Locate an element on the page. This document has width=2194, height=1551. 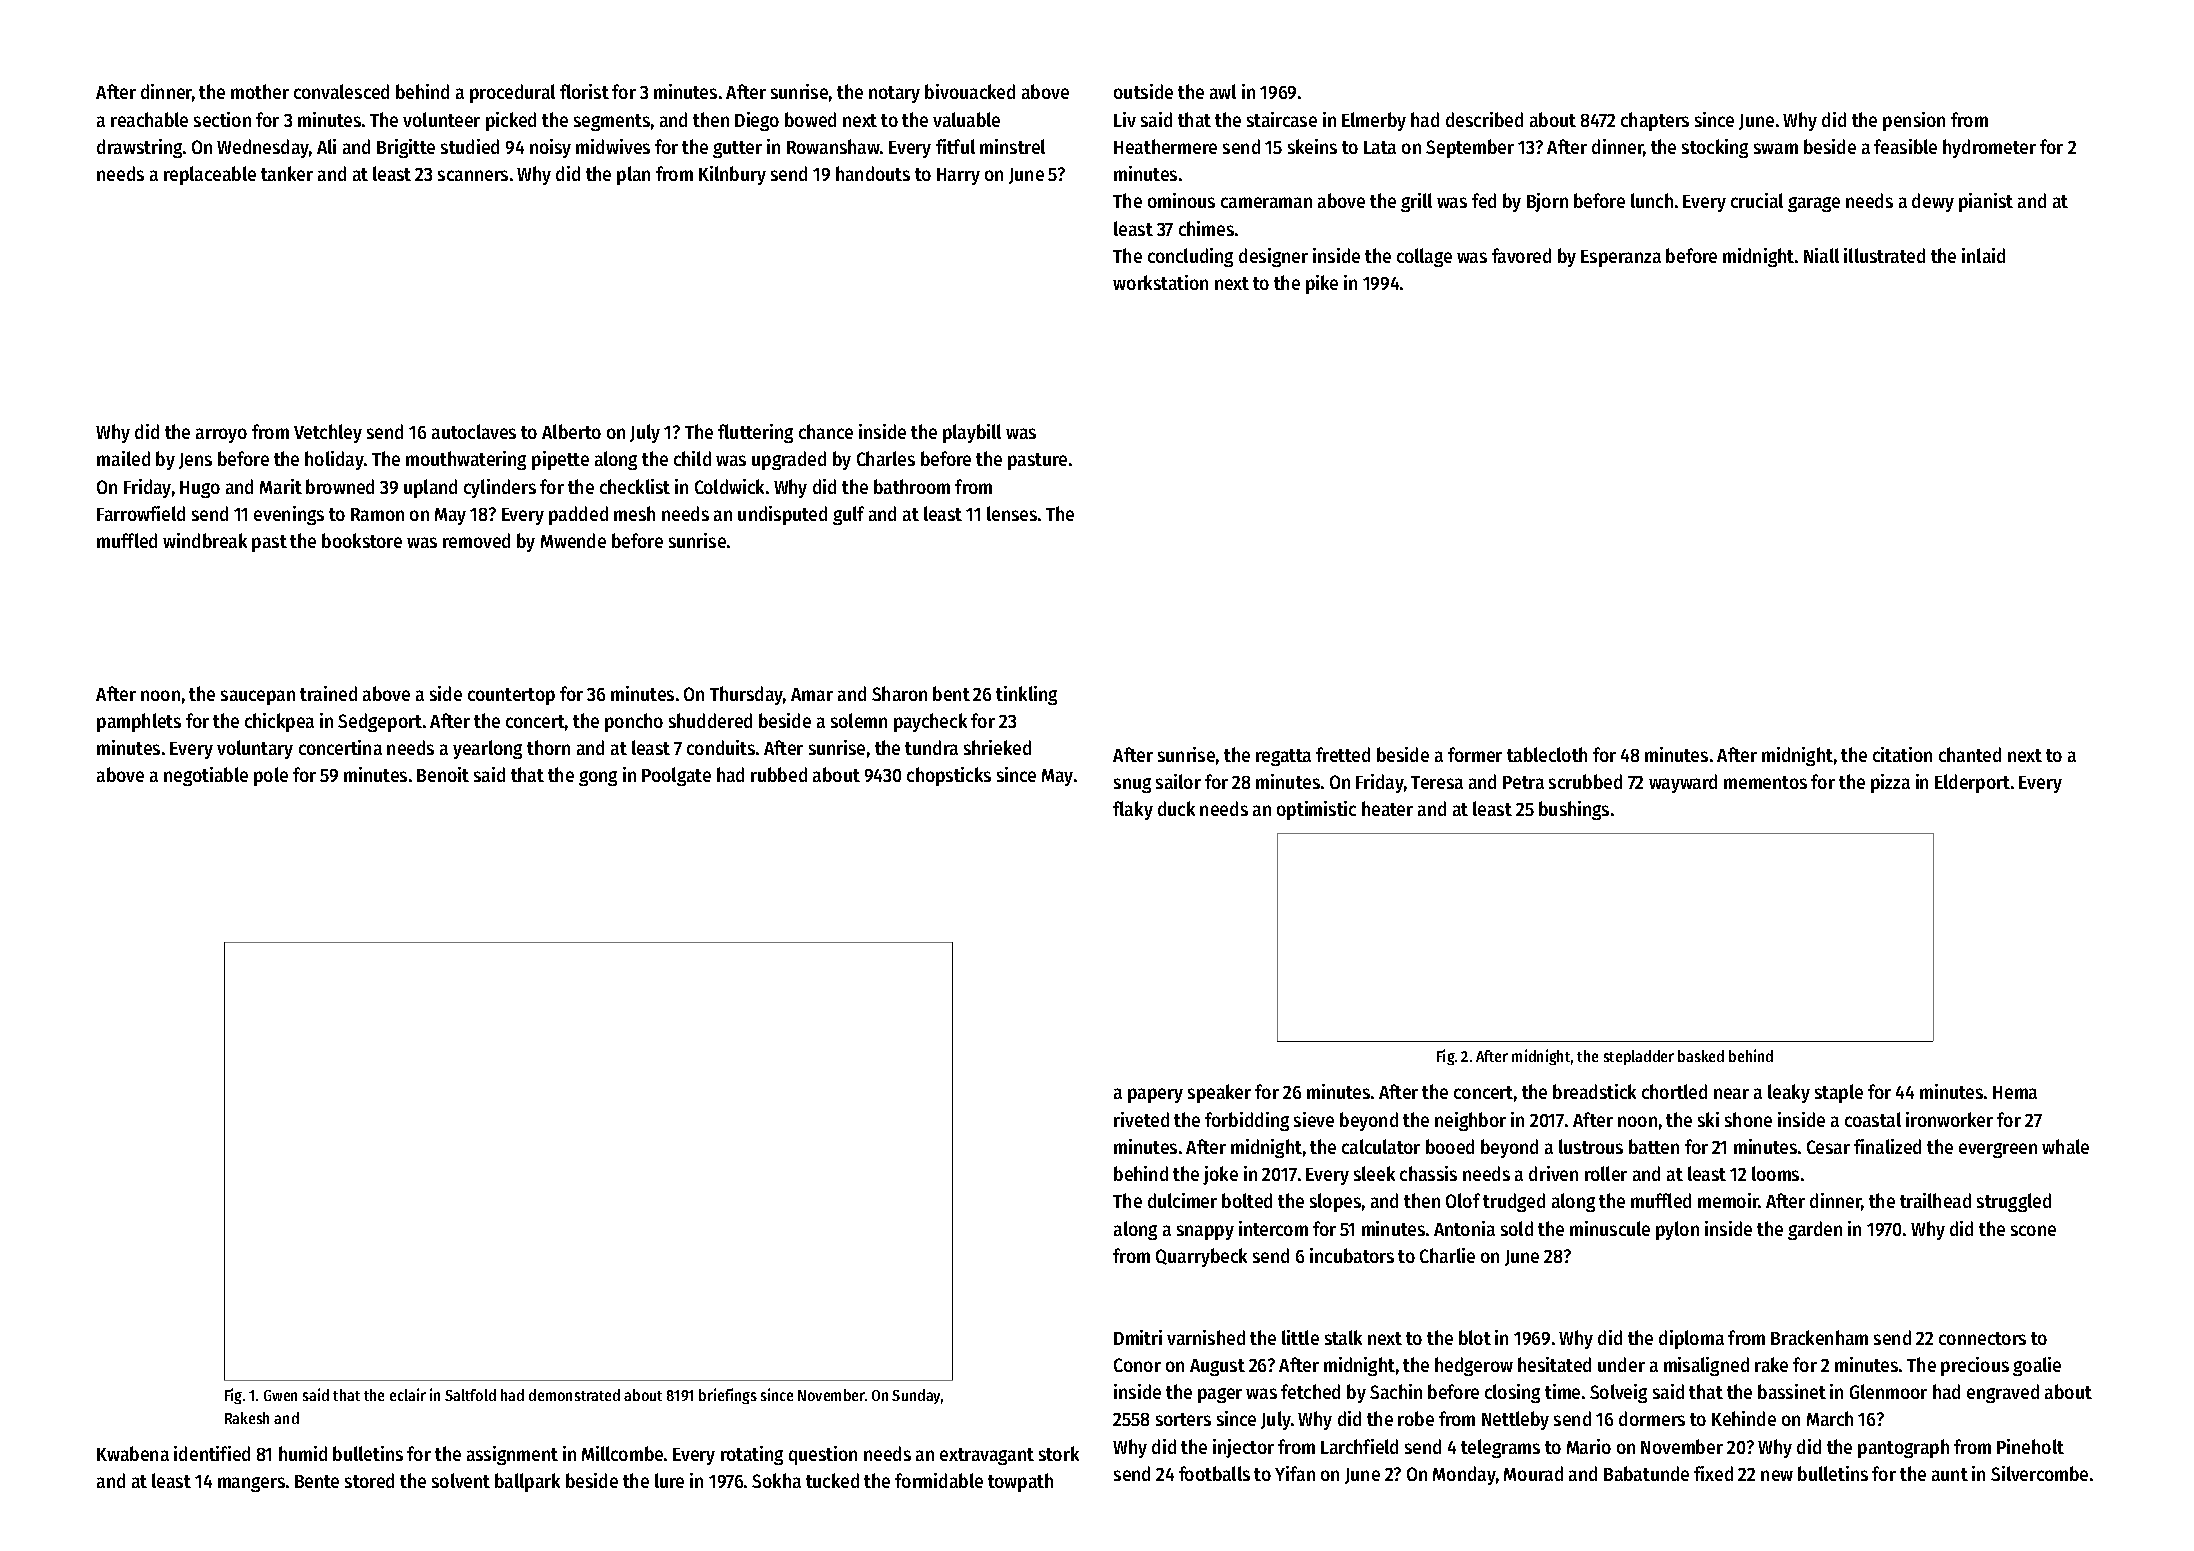
question is located at coordinates (823, 1455).
